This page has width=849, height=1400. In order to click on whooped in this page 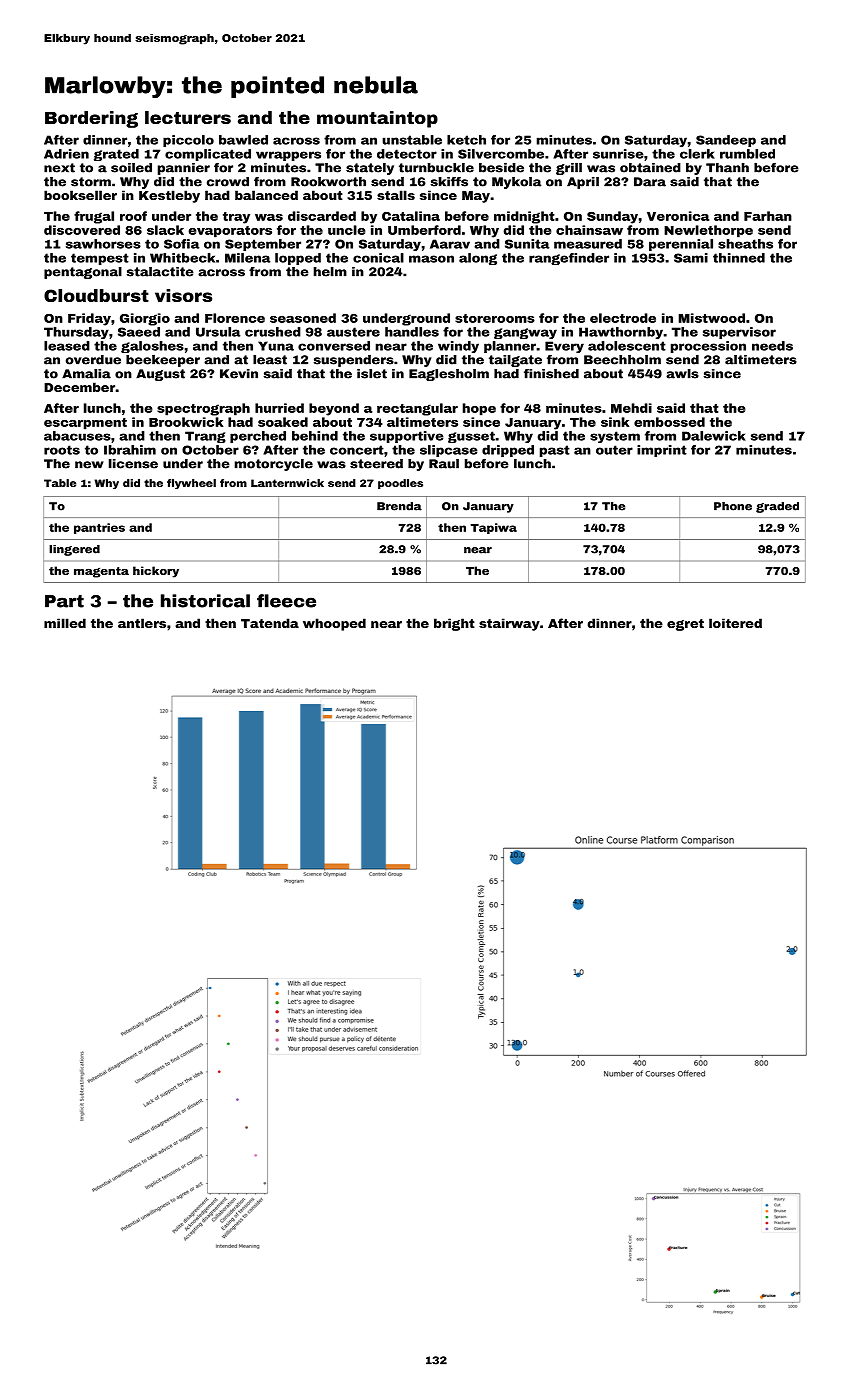, I will do `click(334, 624)`.
